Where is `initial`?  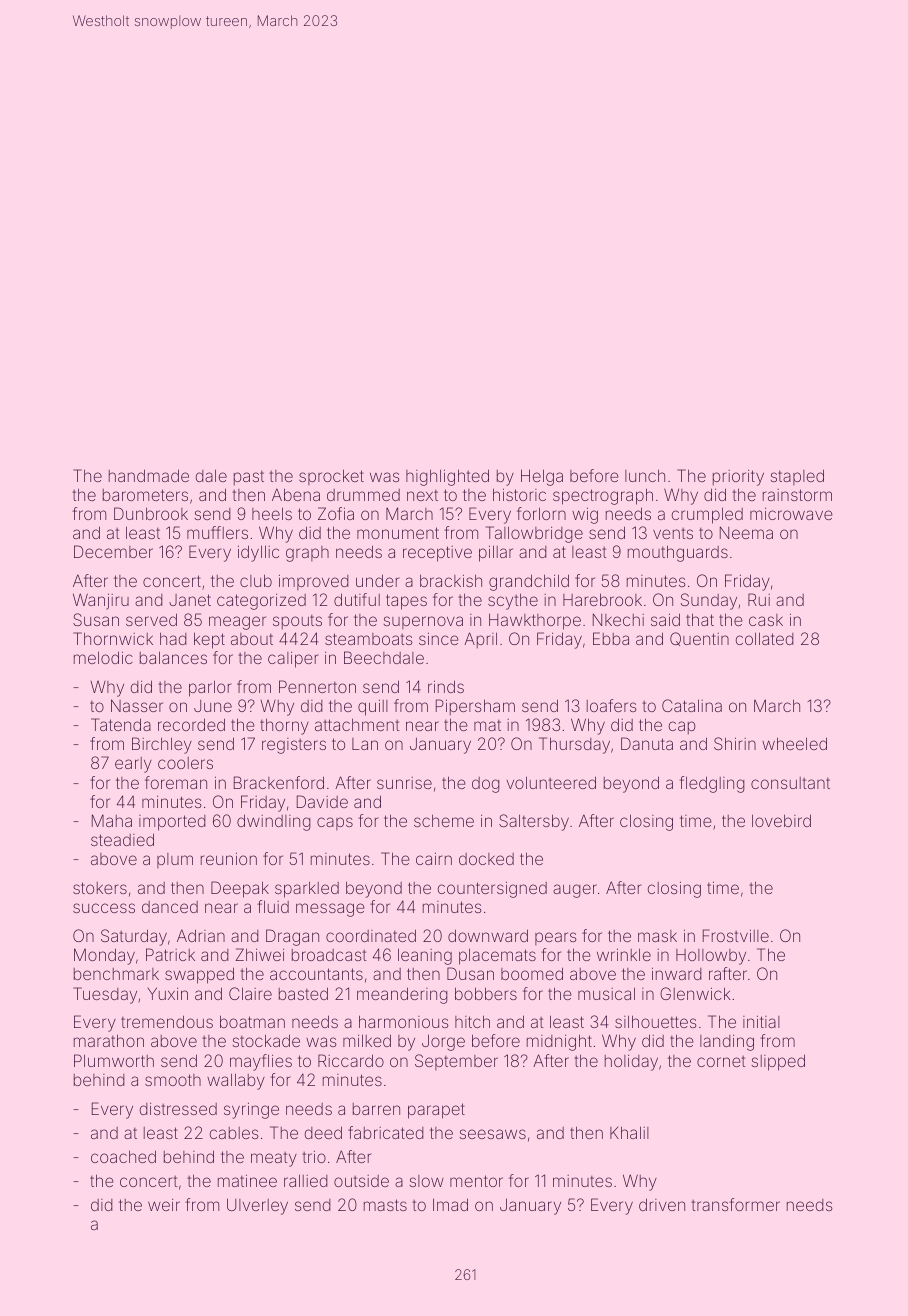 initial is located at coordinates (761, 1021).
